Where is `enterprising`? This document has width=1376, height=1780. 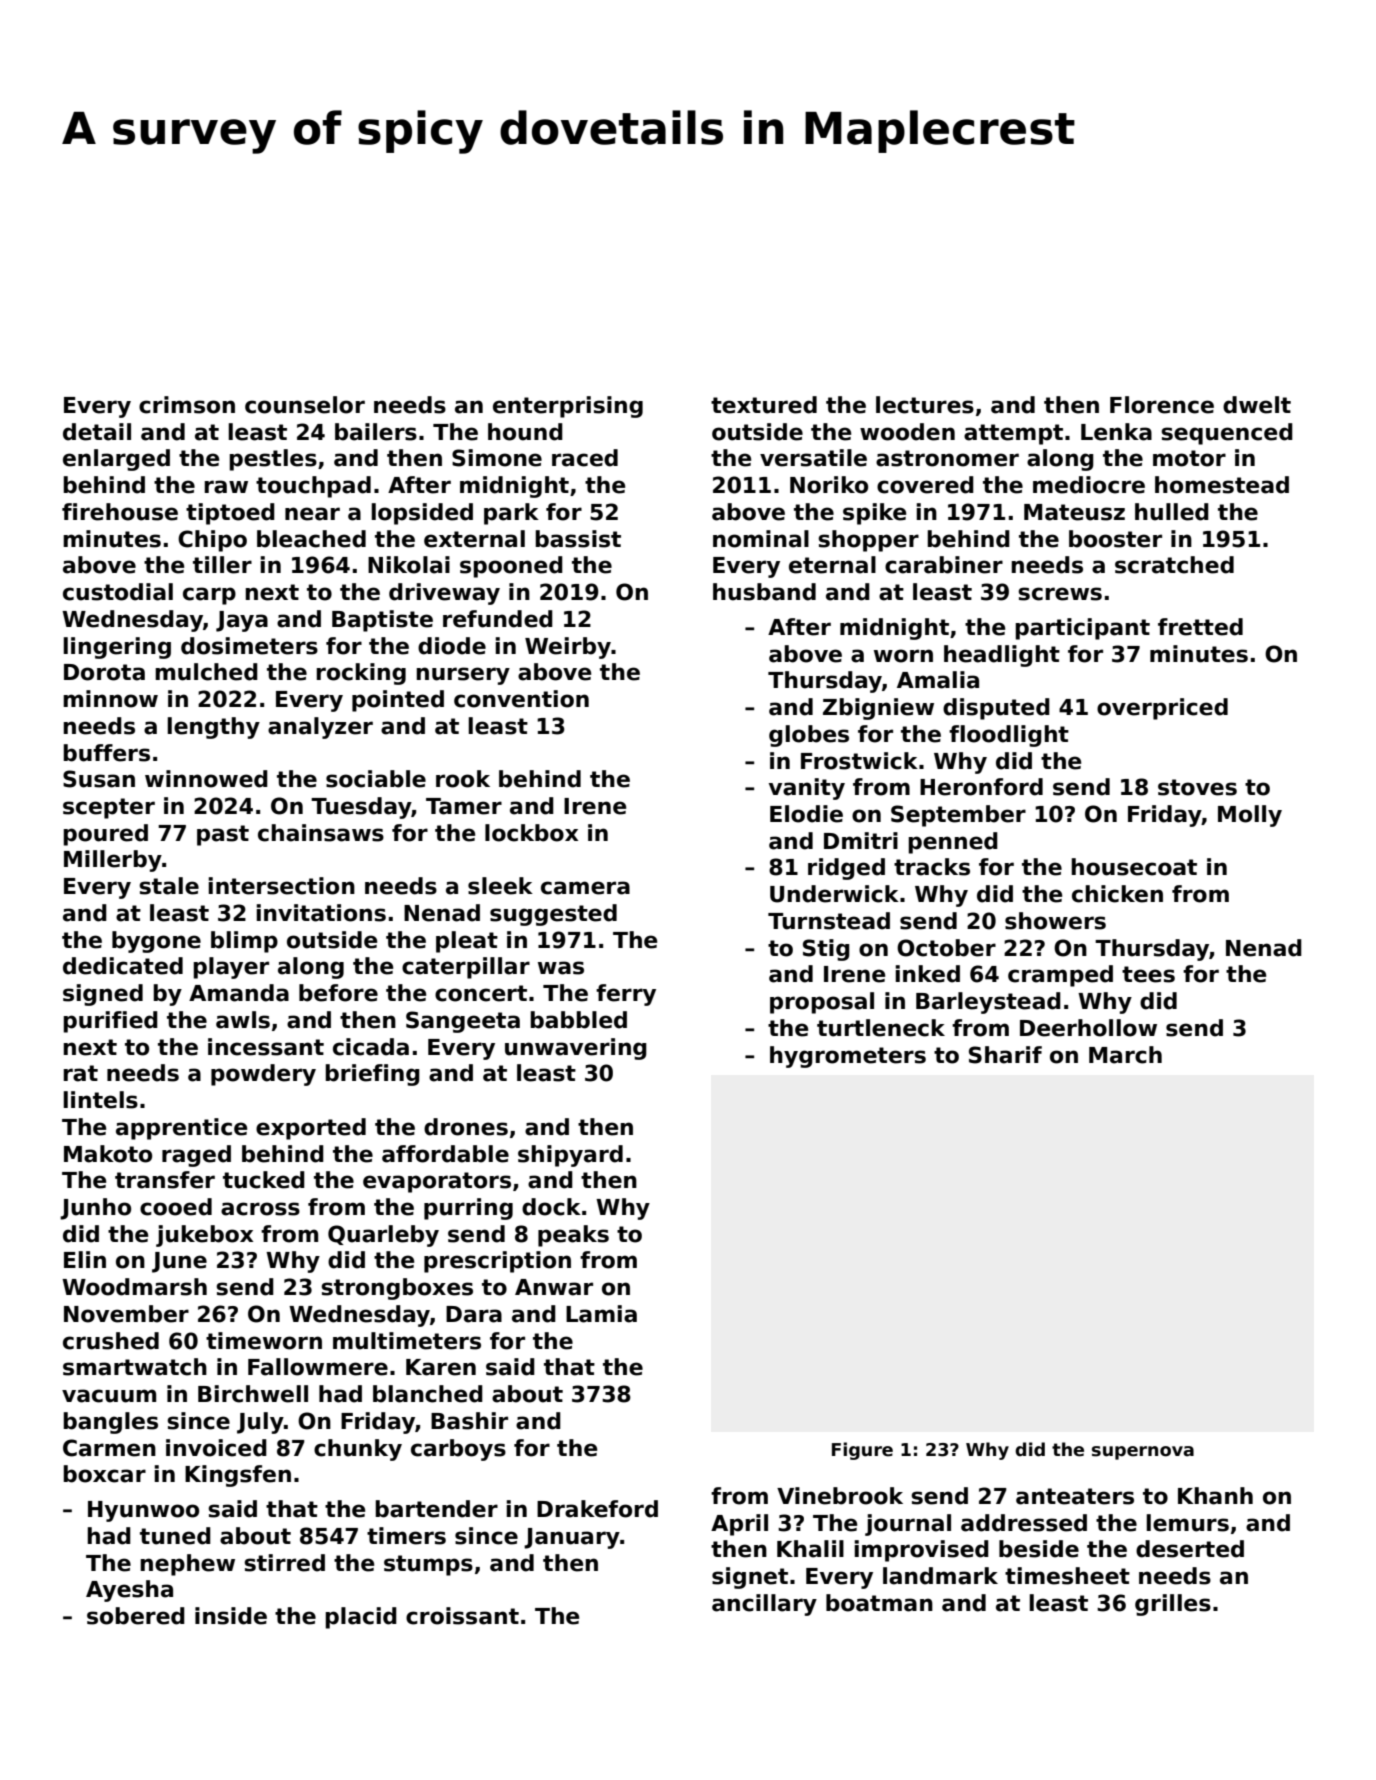
enterprising is located at coordinates (568, 407).
